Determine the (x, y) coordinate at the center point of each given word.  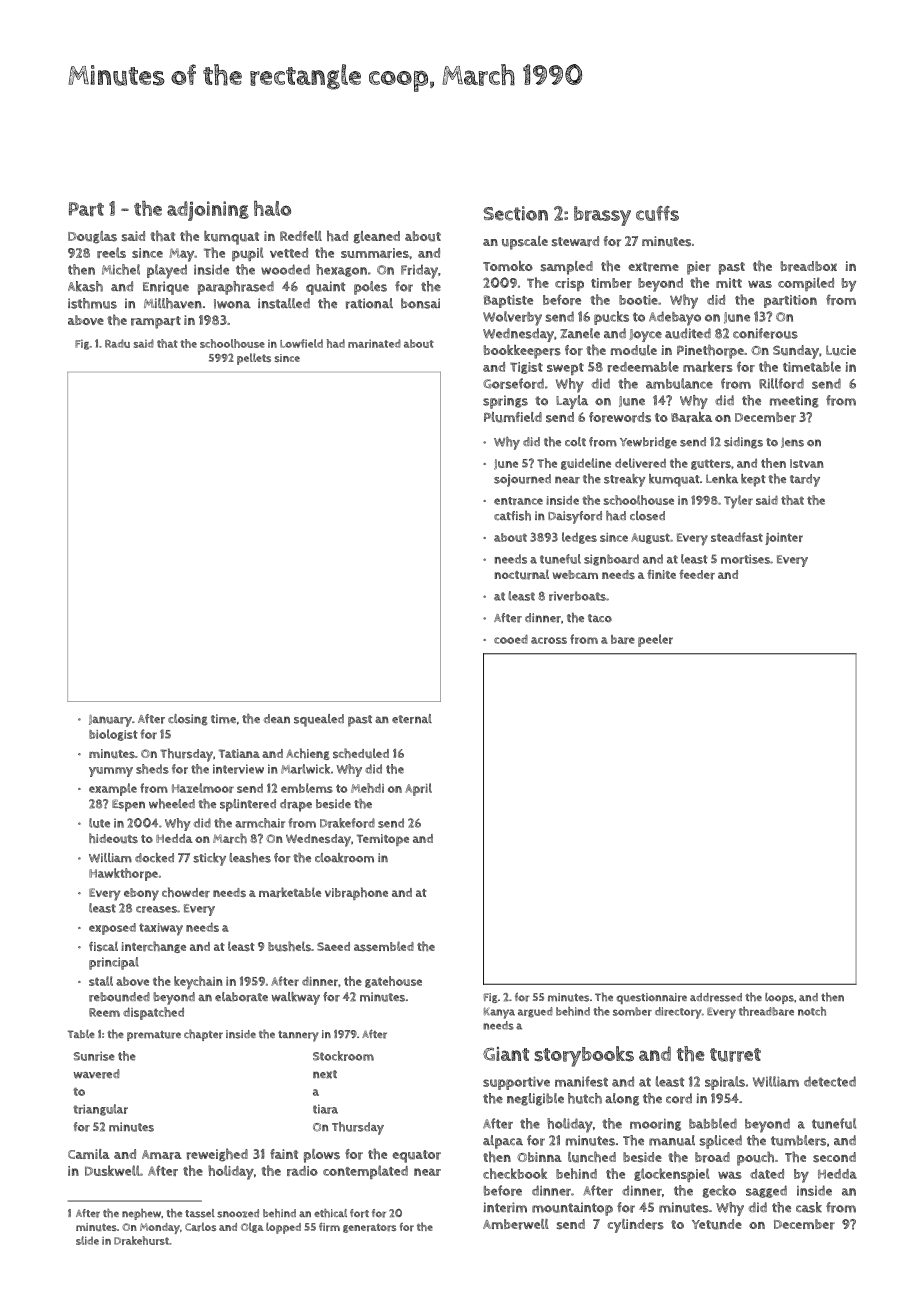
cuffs (657, 213)
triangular (100, 1110)
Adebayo (675, 318)
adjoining (208, 211)
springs (505, 402)
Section (516, 213)
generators (370, 1228)
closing (188, 720)
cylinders (635, 1226)
